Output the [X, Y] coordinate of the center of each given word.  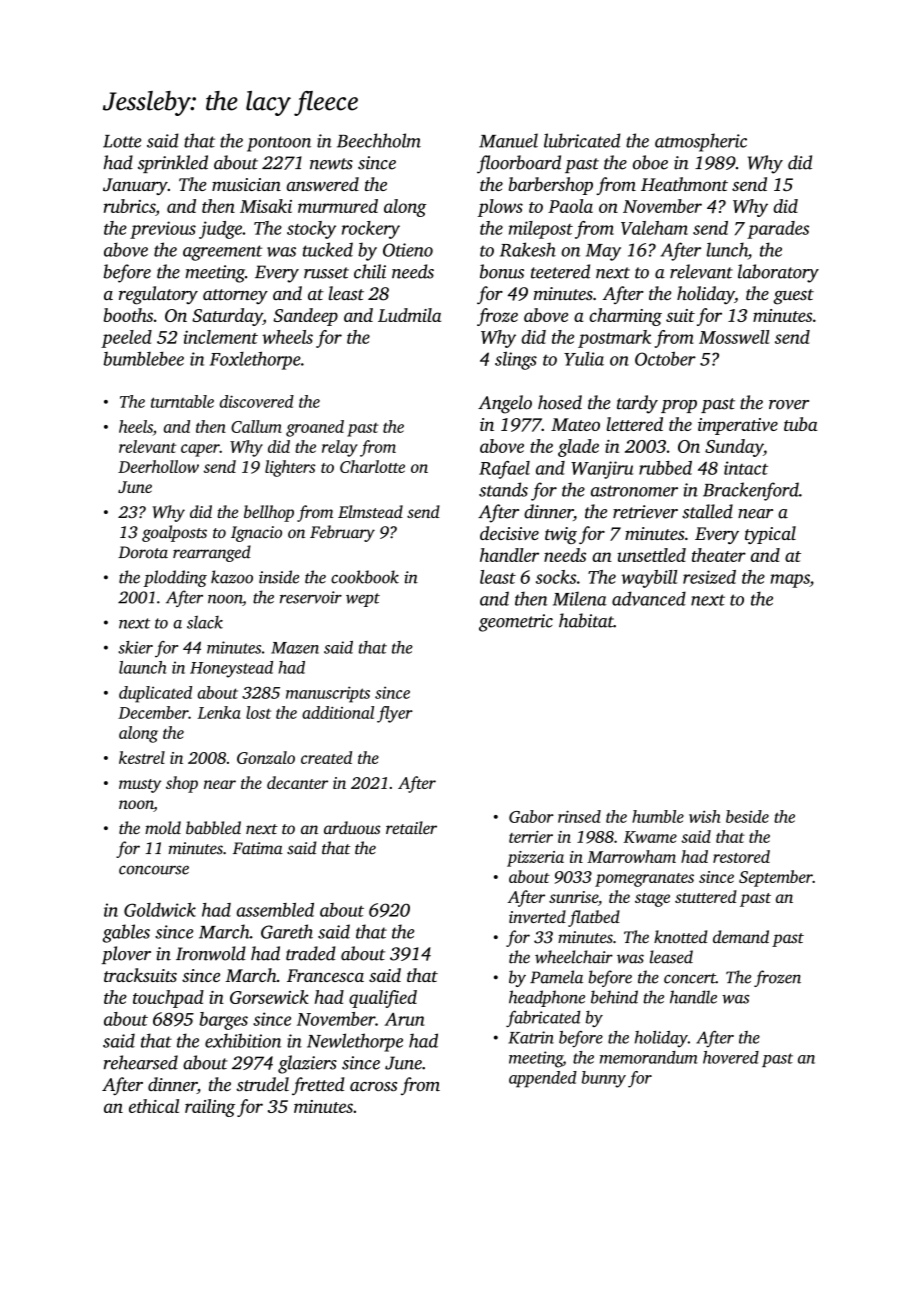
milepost [541, 230]
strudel [262, 1084]
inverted [537, 916]
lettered [635, 424]
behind [614, 997]
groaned [315, 428]
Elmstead [370, 511]
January [135, 186]
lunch [727, 249]
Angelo [505, 404]
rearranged [212, 553]
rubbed [665, 468]
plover [126, 955]
